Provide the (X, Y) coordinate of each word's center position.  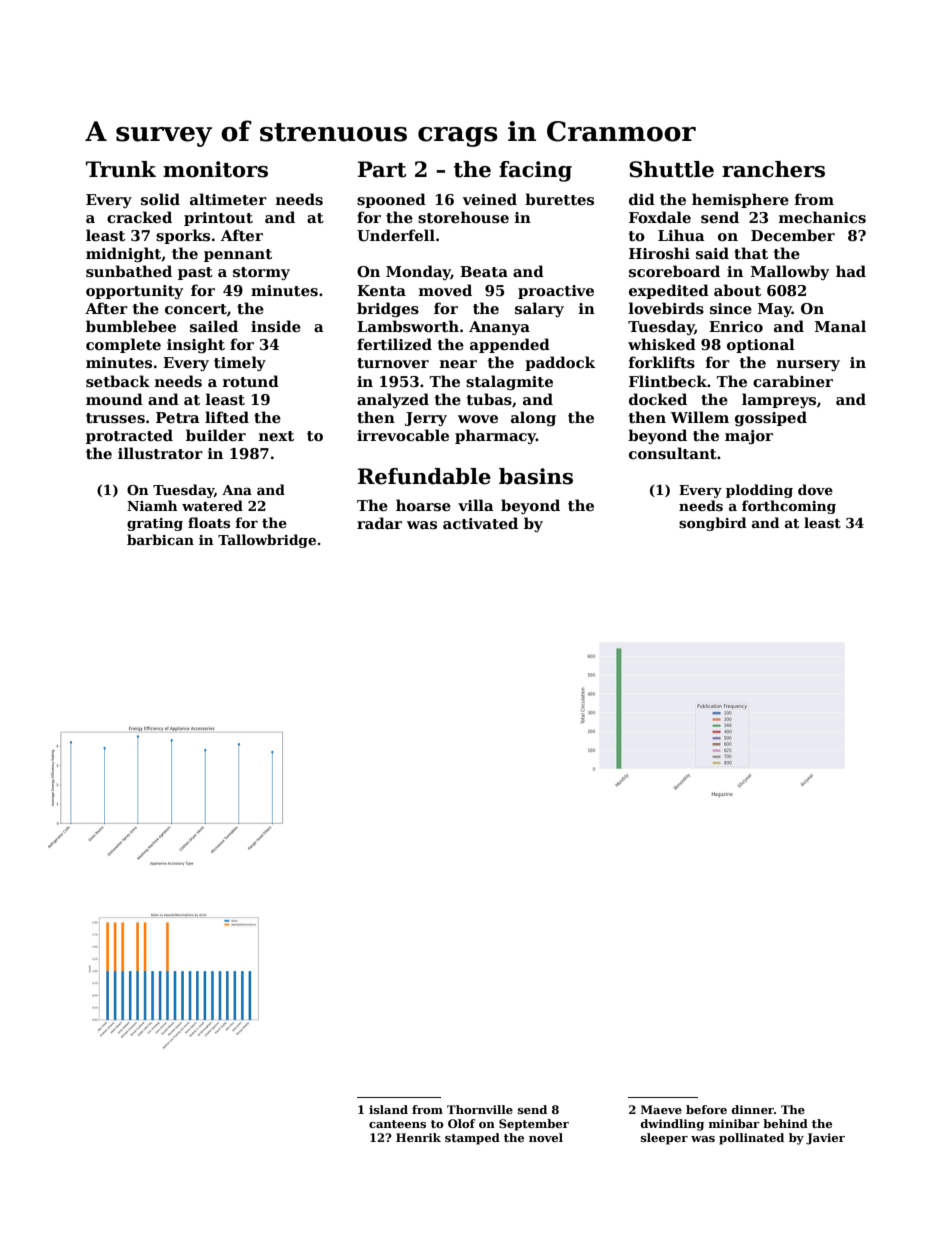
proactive (556, 292)
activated (480, 523)
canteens (397, 1124)
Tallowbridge (267, 541)
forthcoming (789, 507)
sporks (183, 236)
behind (785, 1123)
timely (240, 363)
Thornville (480, 1109)
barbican (160, 539)
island (388, 1109)
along (533, 418)
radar (379, 523)
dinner (752, 1109)
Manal (840, 326)
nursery (808, 365)
